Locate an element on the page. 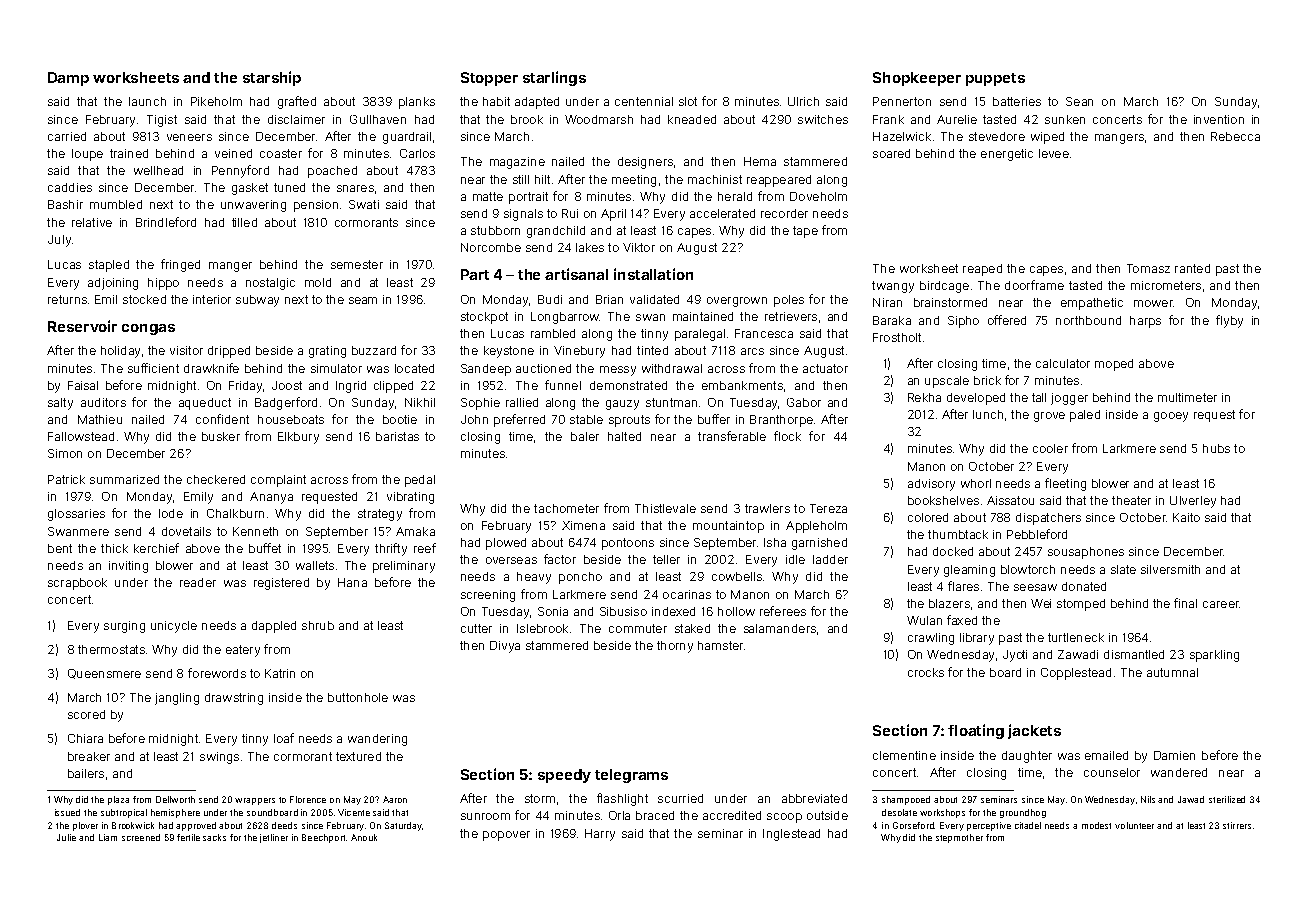 The height and width of the image is (924, 1308). swings is located at coordinates (219, 758).
